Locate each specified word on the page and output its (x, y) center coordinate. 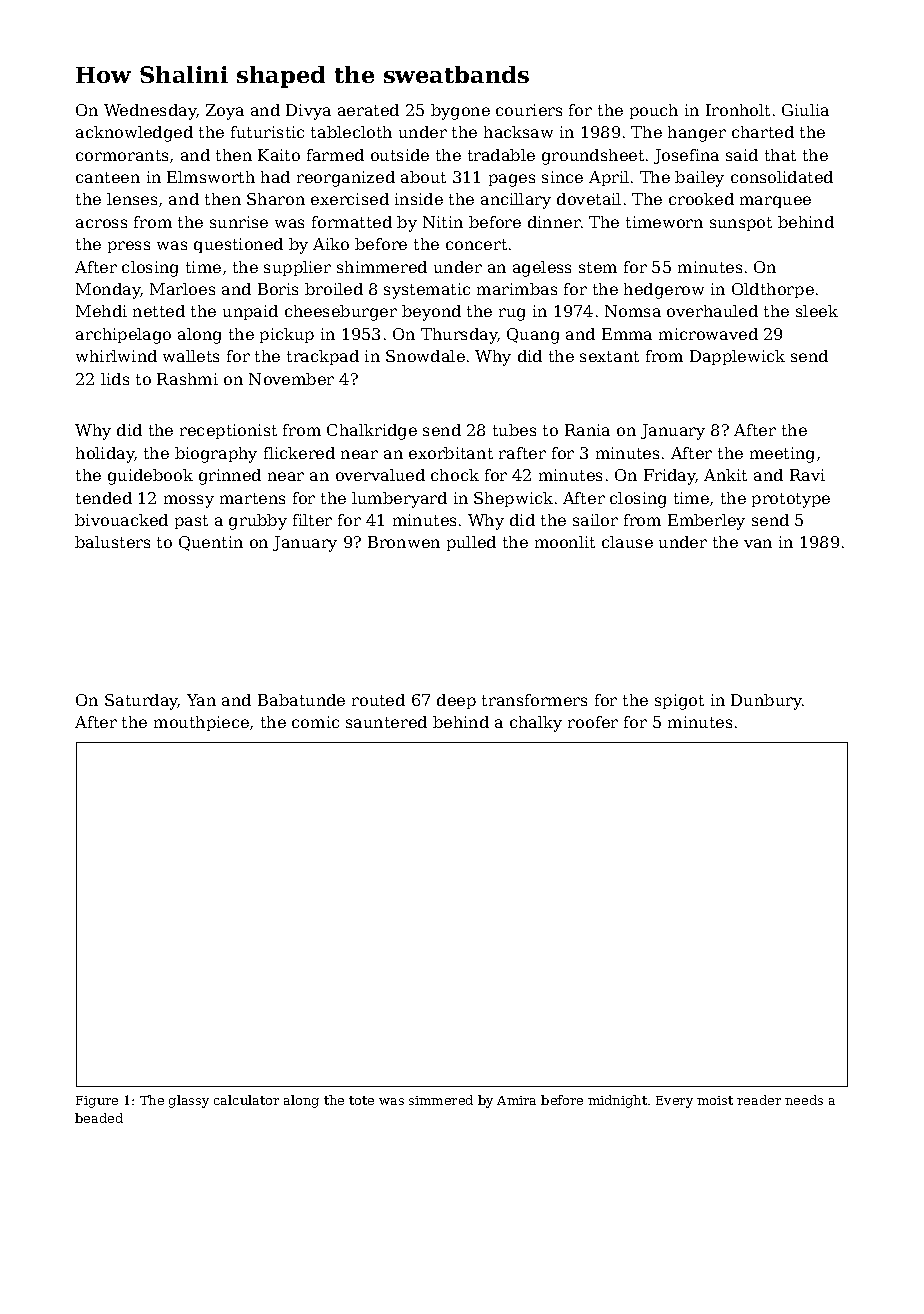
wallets (191, 356)
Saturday (141, 702)
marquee (775, 202)
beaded (99, 1118)
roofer (593, 722)
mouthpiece (201, 723)
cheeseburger (341, 313)
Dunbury (766, 702)
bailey (699, 179)
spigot (679, 702)
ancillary (516, 201)
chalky (536, 724)
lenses (132, 199)
